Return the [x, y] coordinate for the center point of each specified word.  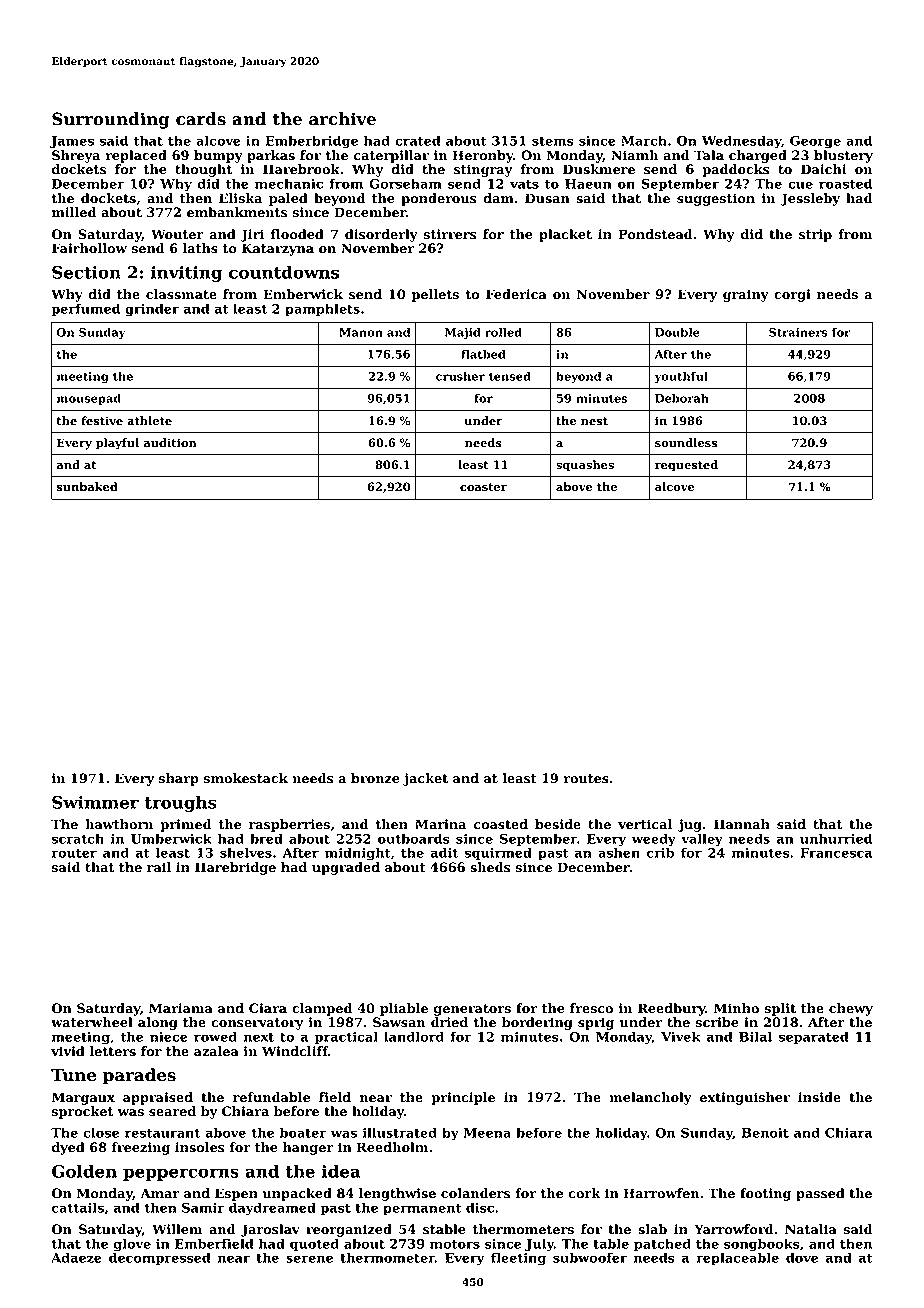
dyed [68, 1148]
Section [86, 272]
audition [170, 443]
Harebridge [235, 868]
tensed [510, 376]
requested [686, 466]
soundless [686, 443]
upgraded [346, 868]
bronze [375, 778]
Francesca [836, 853]
